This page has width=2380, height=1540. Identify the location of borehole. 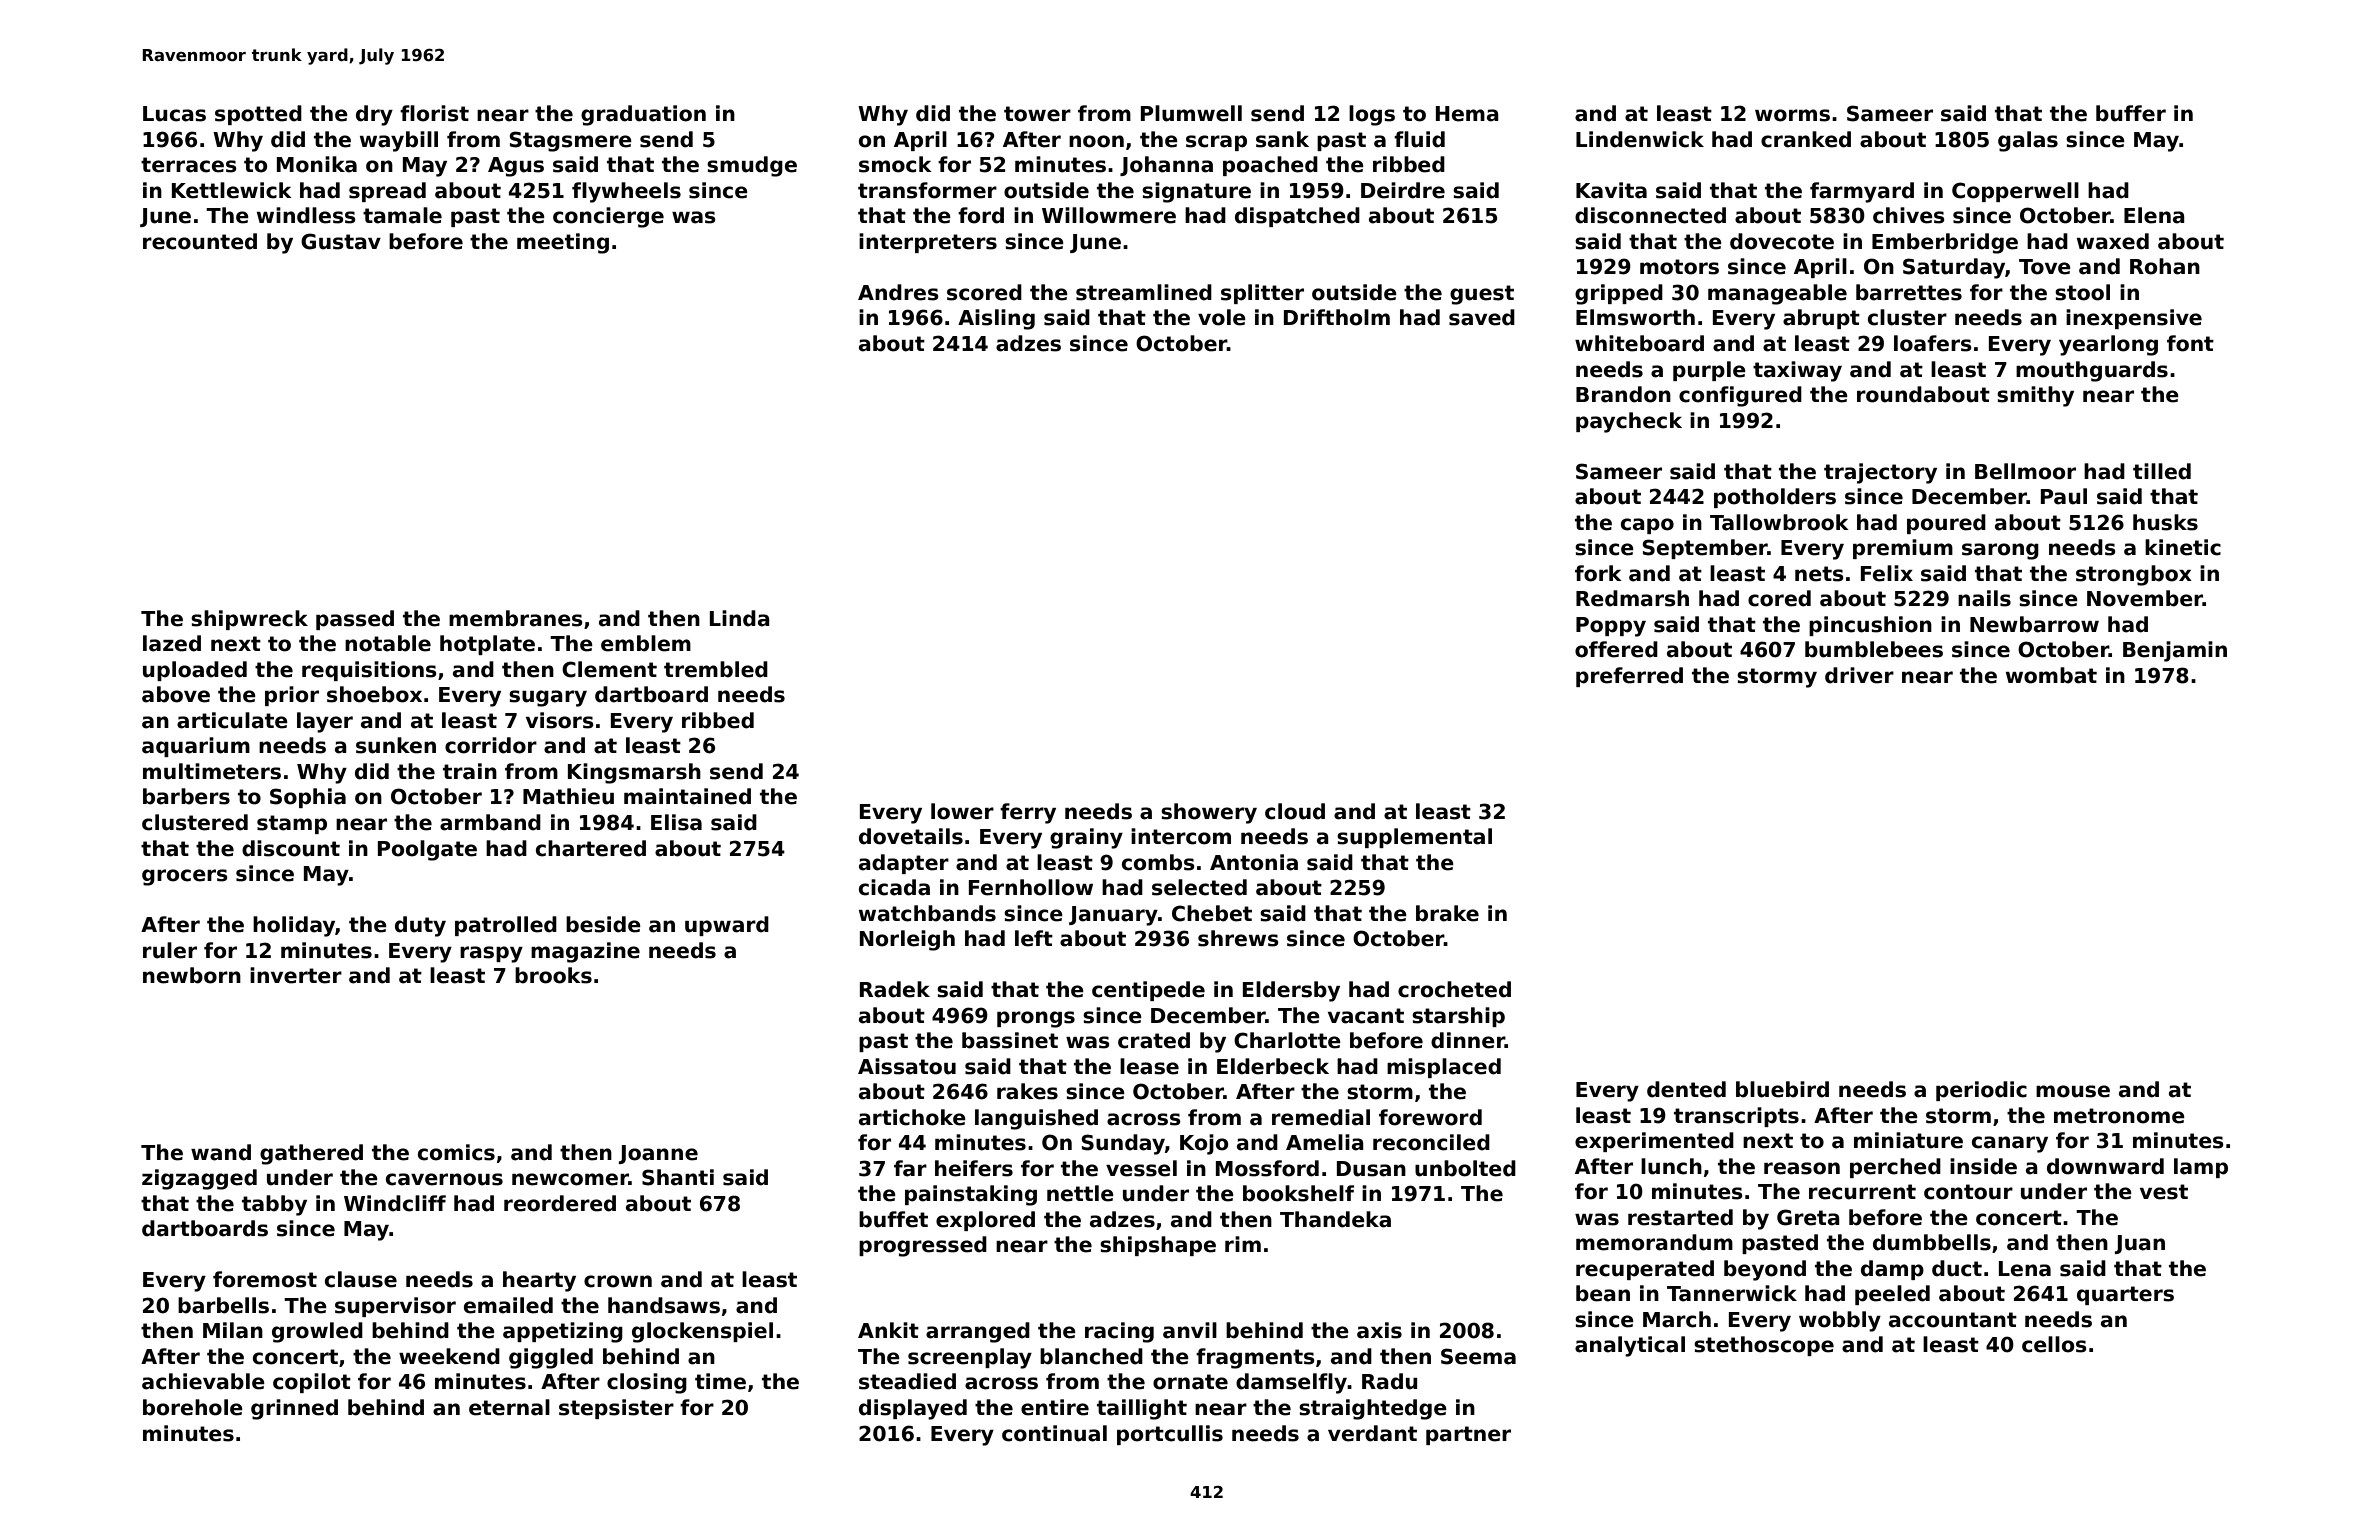
(193, 1407).
